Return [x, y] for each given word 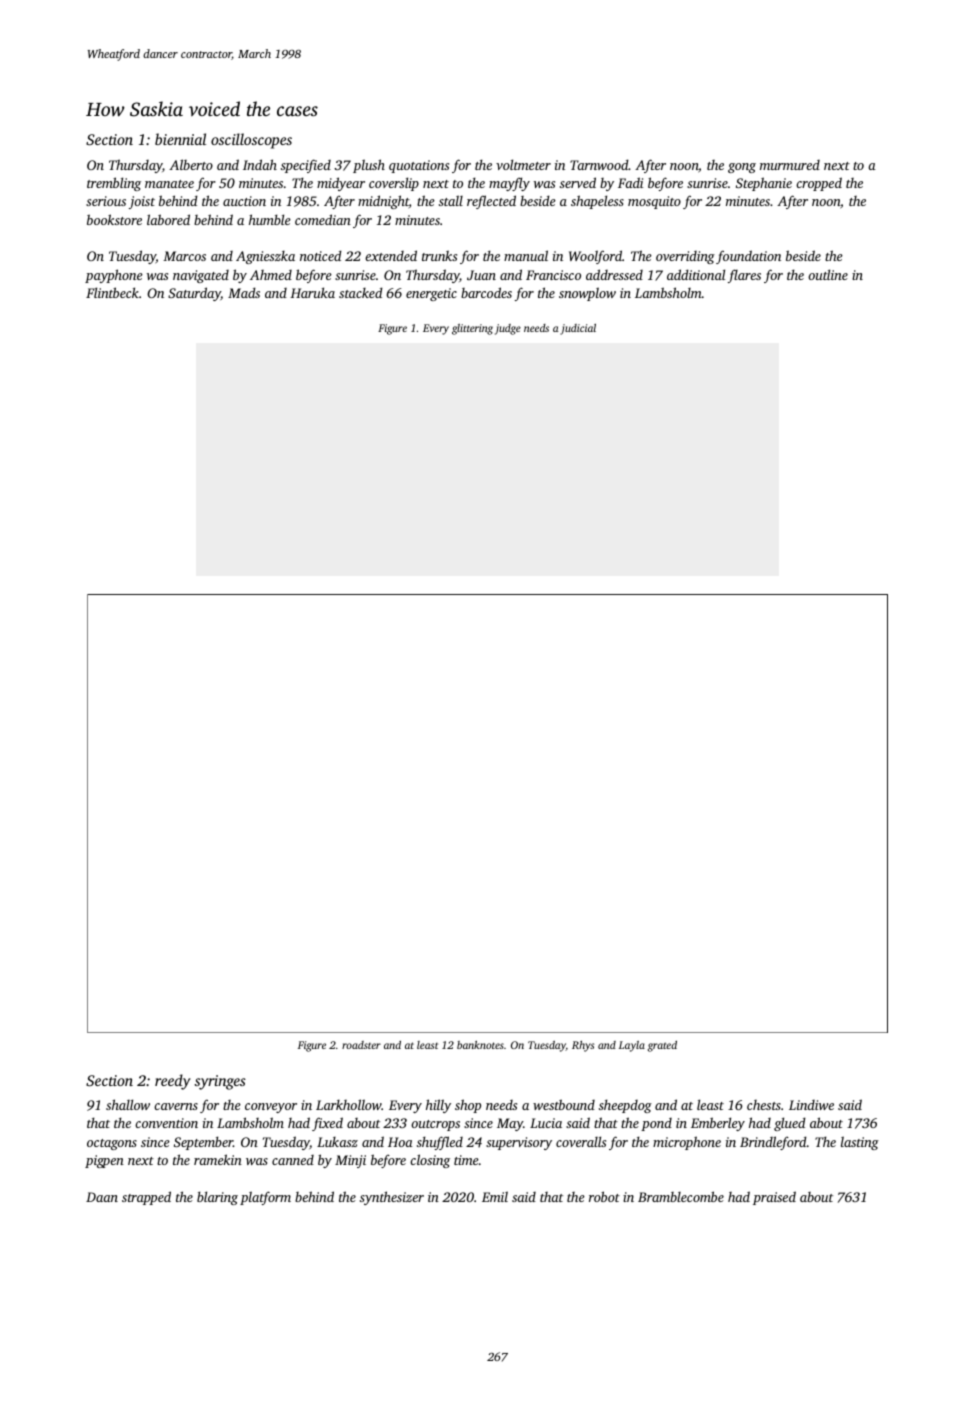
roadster [361, 1045]
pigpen [104, 1161]
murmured [790, 165]
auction [244, 201]
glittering [472, 329]
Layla [632, 1046]
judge [508, 329]
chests [764, 1105]
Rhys [583, 1046]
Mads [244, 292]
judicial [578, 329]
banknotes [480, 1045]
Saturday [194, 294]
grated [662, 1046]
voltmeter [523, 164]
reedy [172, 1082]
